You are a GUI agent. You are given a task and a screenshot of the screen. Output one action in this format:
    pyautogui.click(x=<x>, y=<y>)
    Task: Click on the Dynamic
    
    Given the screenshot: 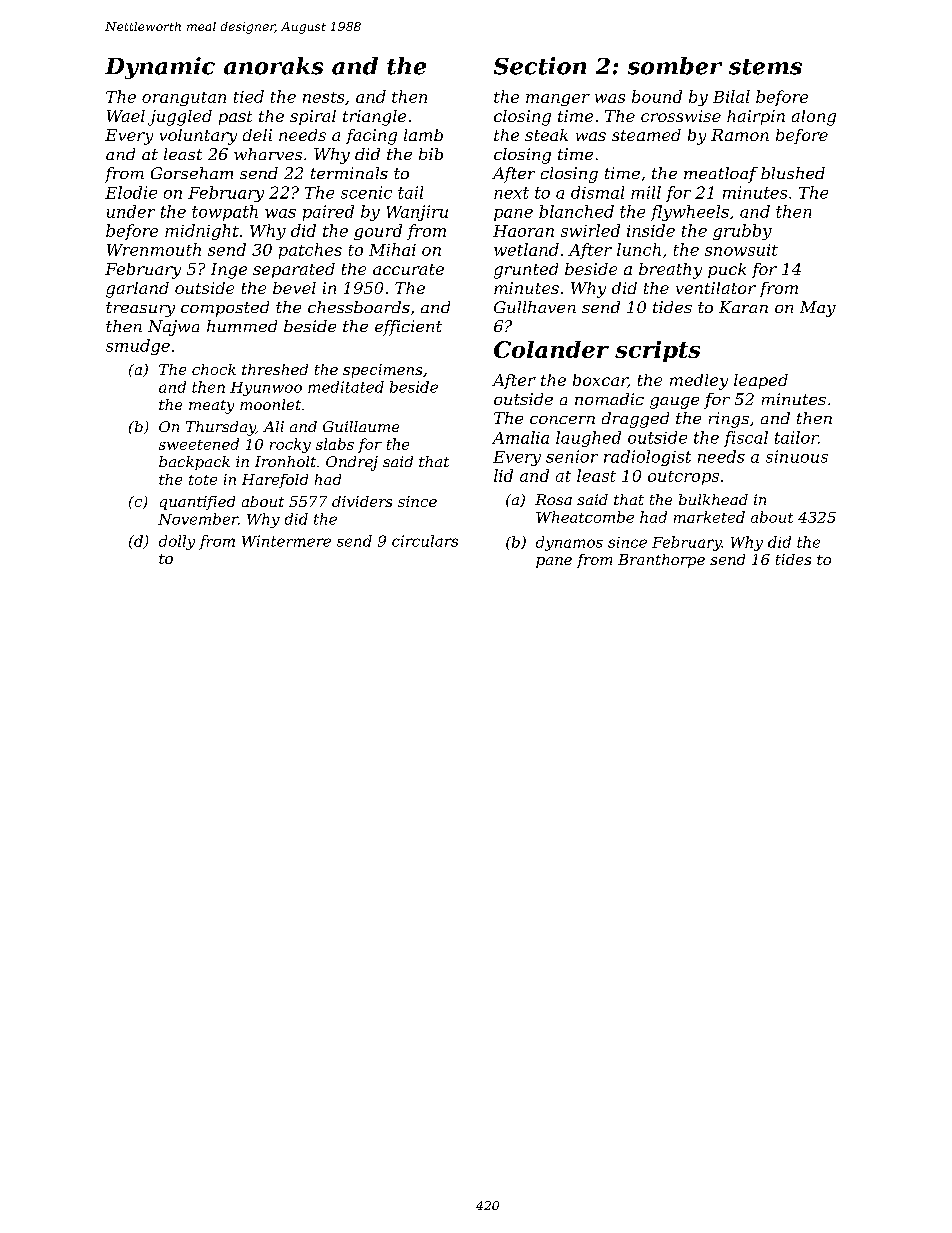 What is the action you would take?
    pyautogui.click(x=160, y=68)
